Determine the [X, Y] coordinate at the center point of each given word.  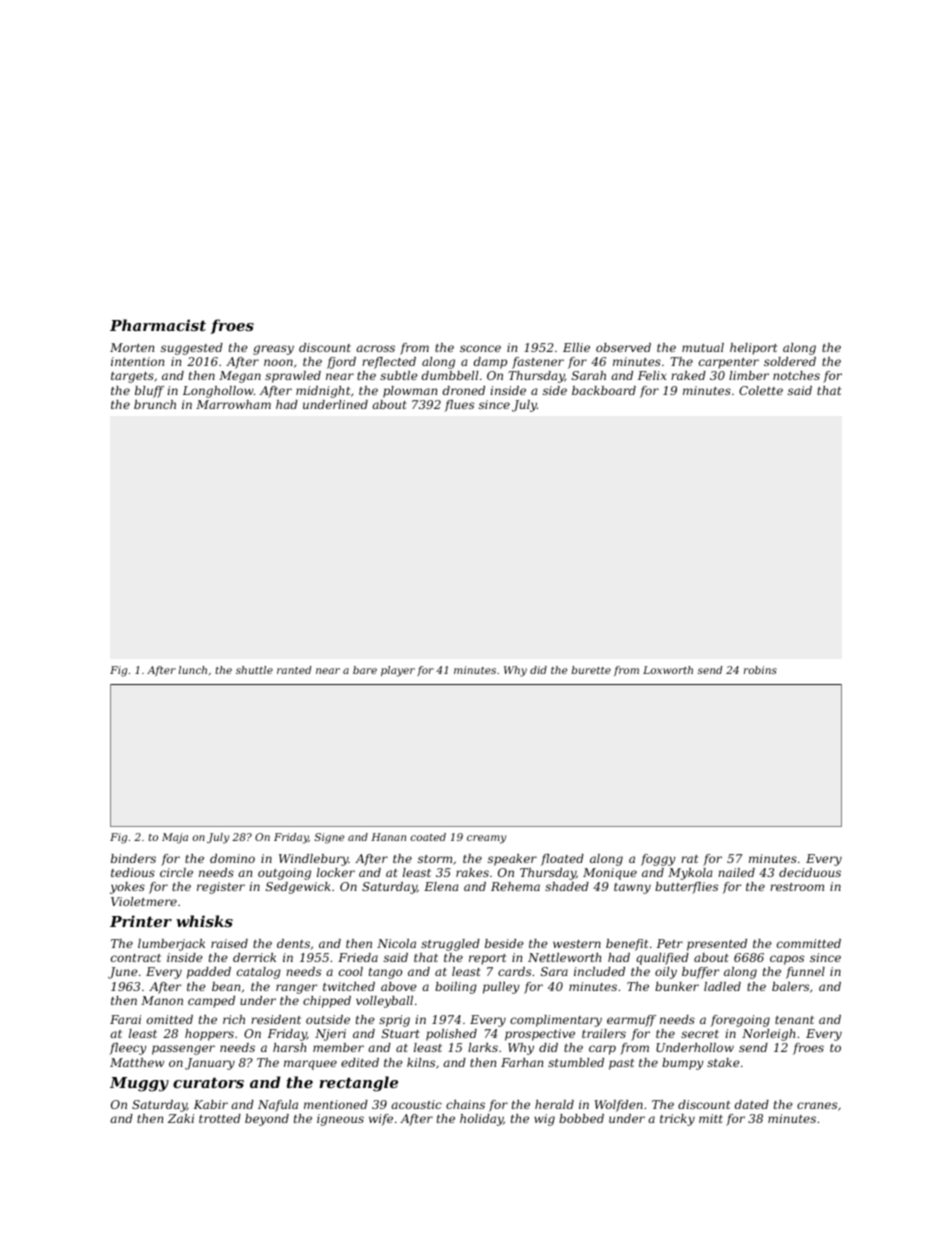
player [398, 671]
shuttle [254, 670]
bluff [149, 392]
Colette [761, 390]
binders [133, 858]
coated [428, 837]
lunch [193, 670]
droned [464, 390]
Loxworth [668, 670]
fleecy [128, 1049]
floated [562, 860]
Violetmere [144, 901]
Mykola [690, 874]
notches [796, 375]
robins [760, 670]
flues [459, 406]
